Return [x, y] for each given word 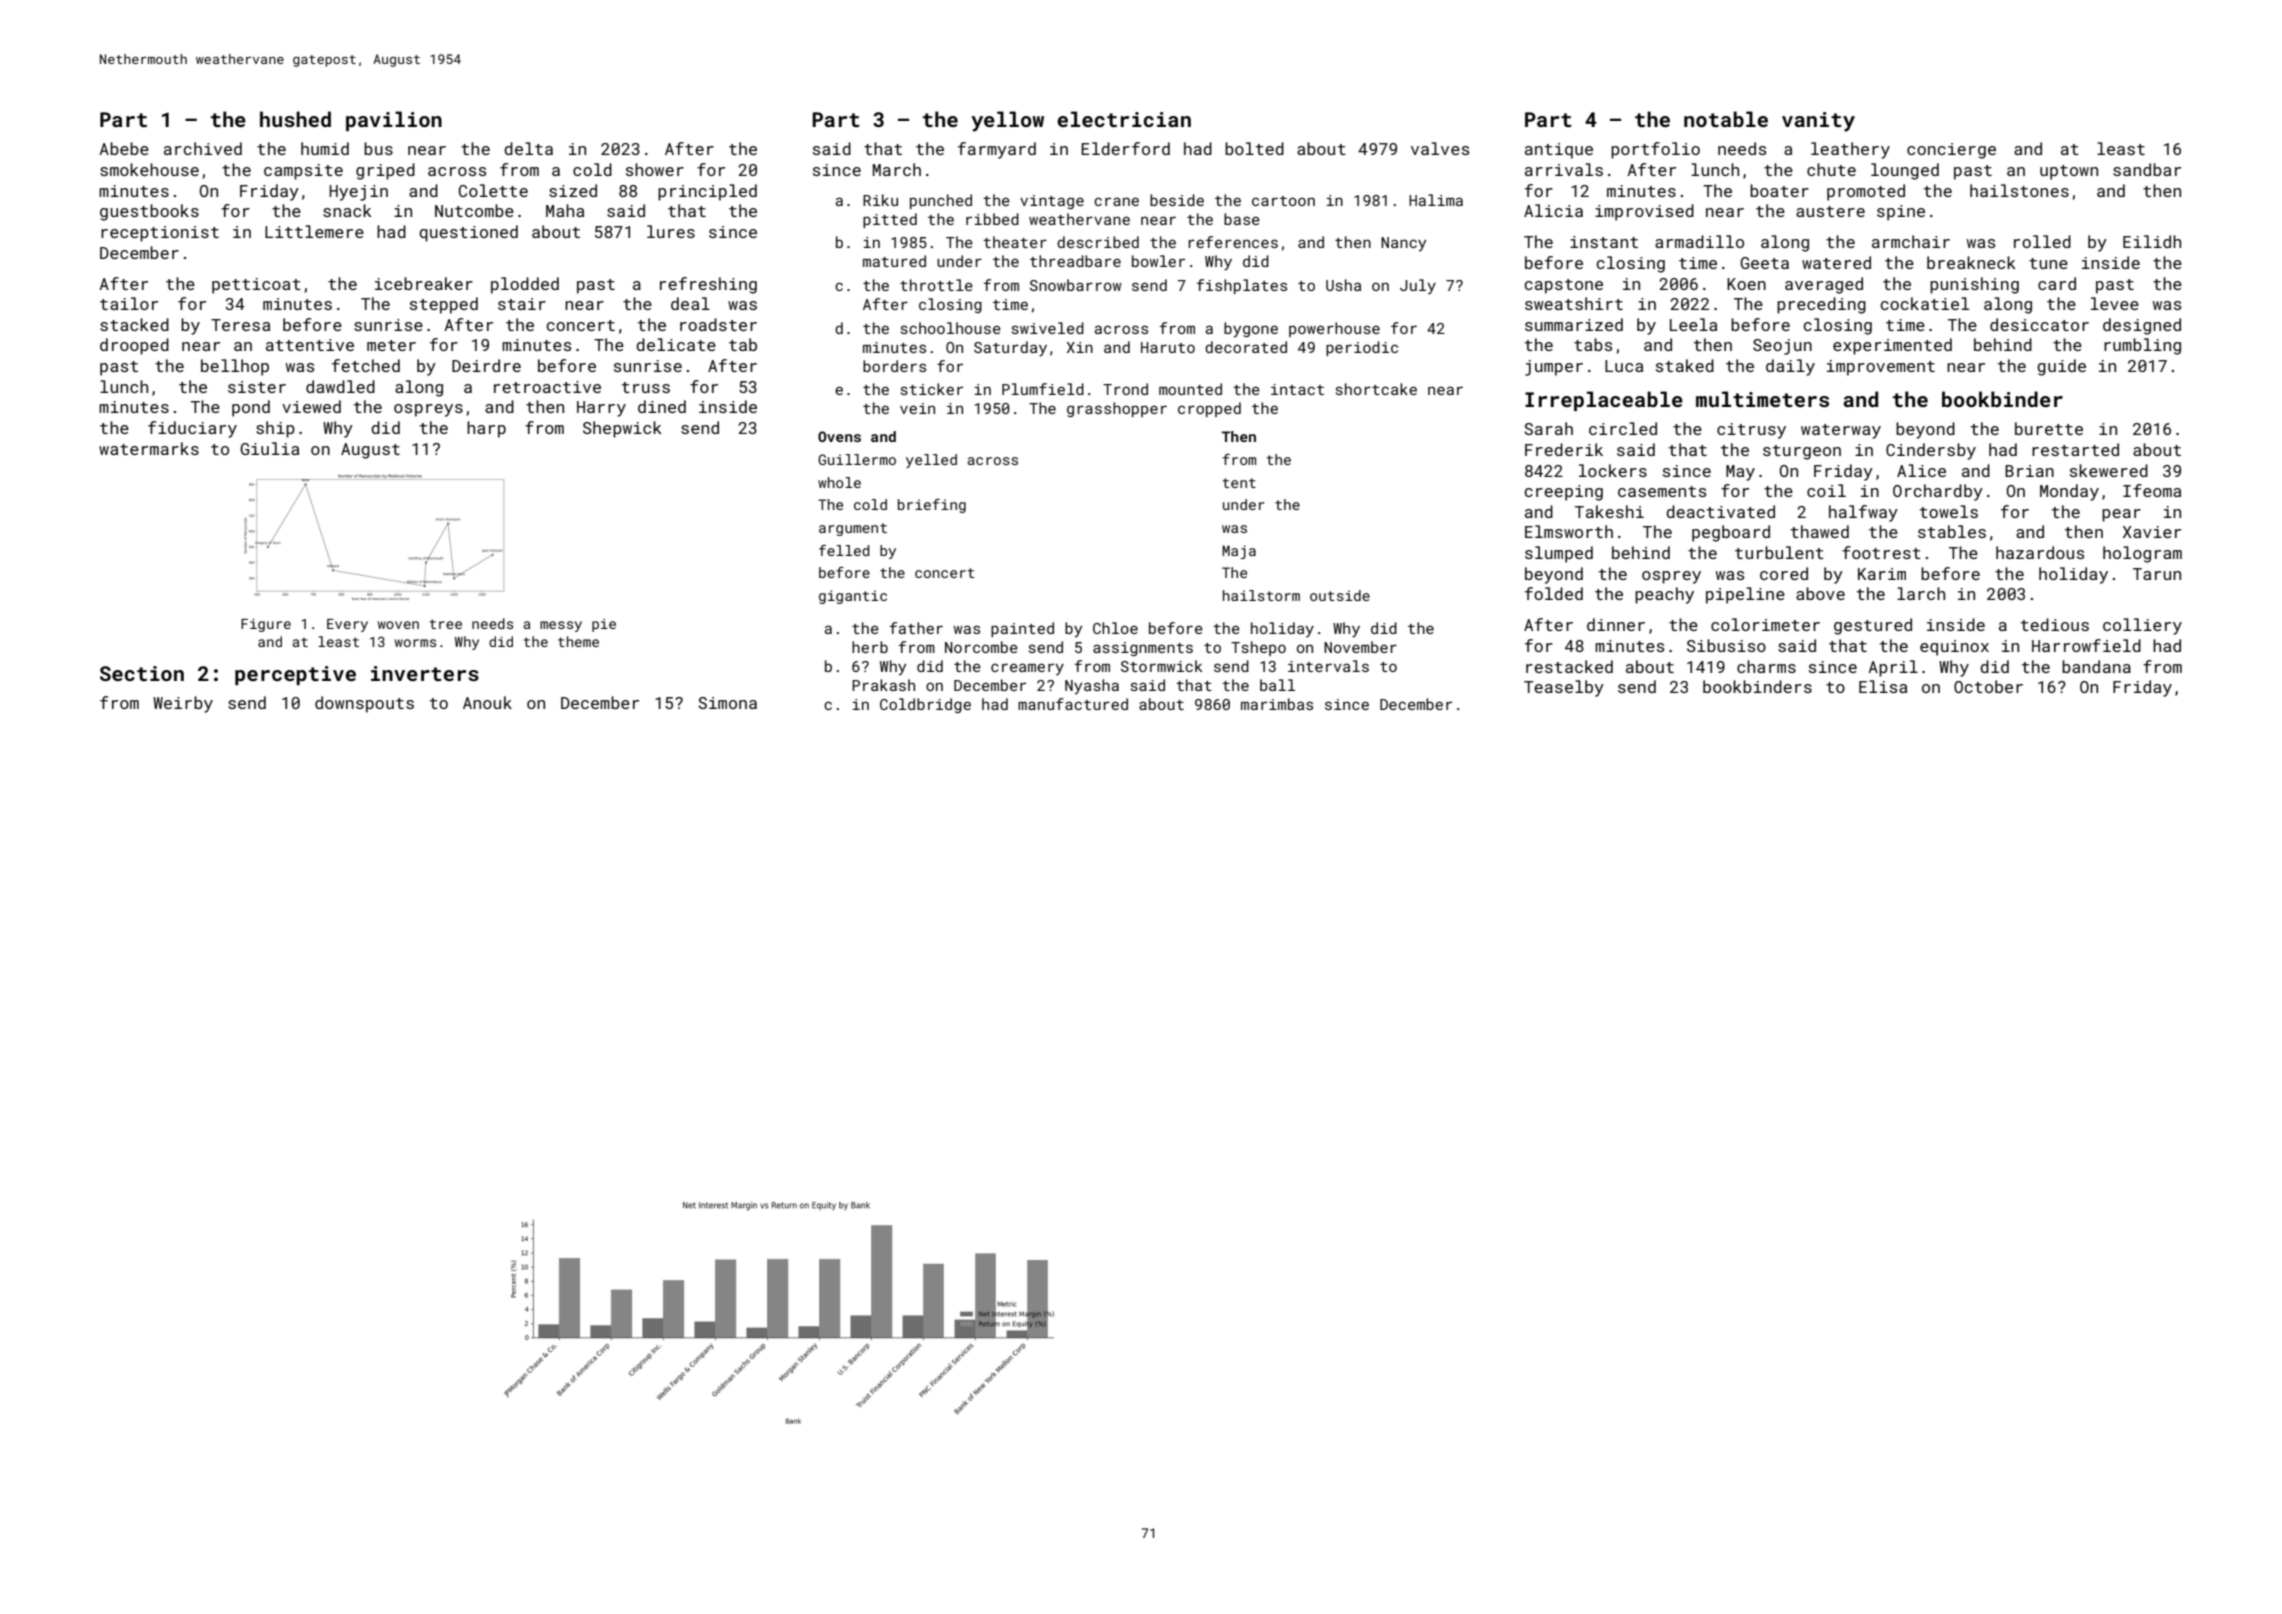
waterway [1841, 431]
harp [486, 429]
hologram [2142, 554]
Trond [1125, 389]
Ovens [839, 436]
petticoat [256, 286]
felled [844, 550]
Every [347, 625]
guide [2061, 367]
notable [1726, 119]
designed [2142, 326]
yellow [1007, 121]
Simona [727, 703]
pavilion [394, 121]
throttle [936, 285]
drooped [134, 346]
